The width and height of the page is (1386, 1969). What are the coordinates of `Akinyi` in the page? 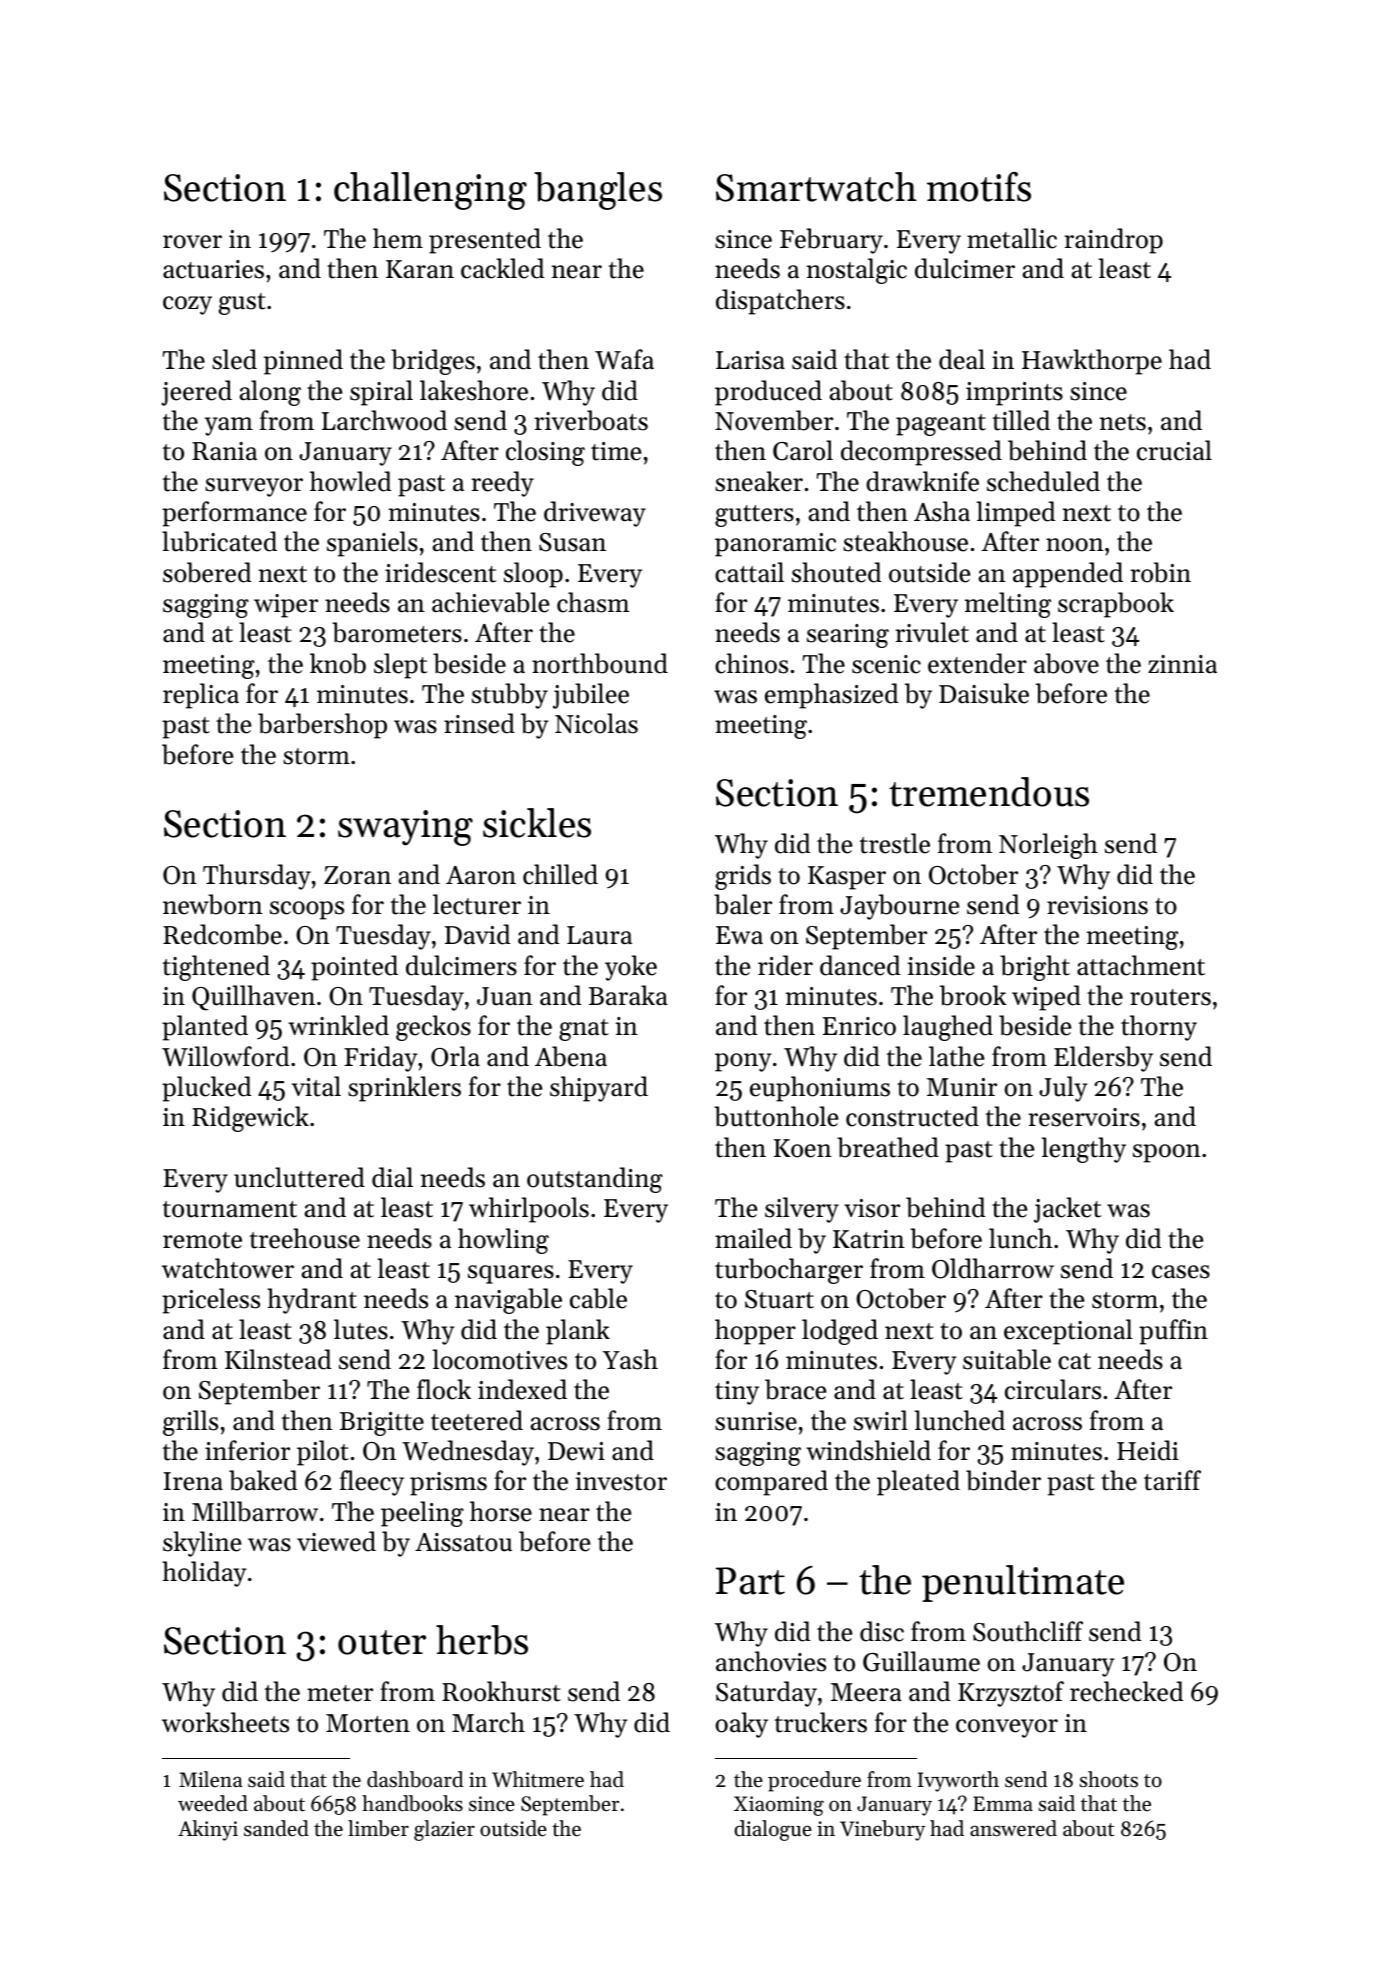 It's located at (208, 1830).
